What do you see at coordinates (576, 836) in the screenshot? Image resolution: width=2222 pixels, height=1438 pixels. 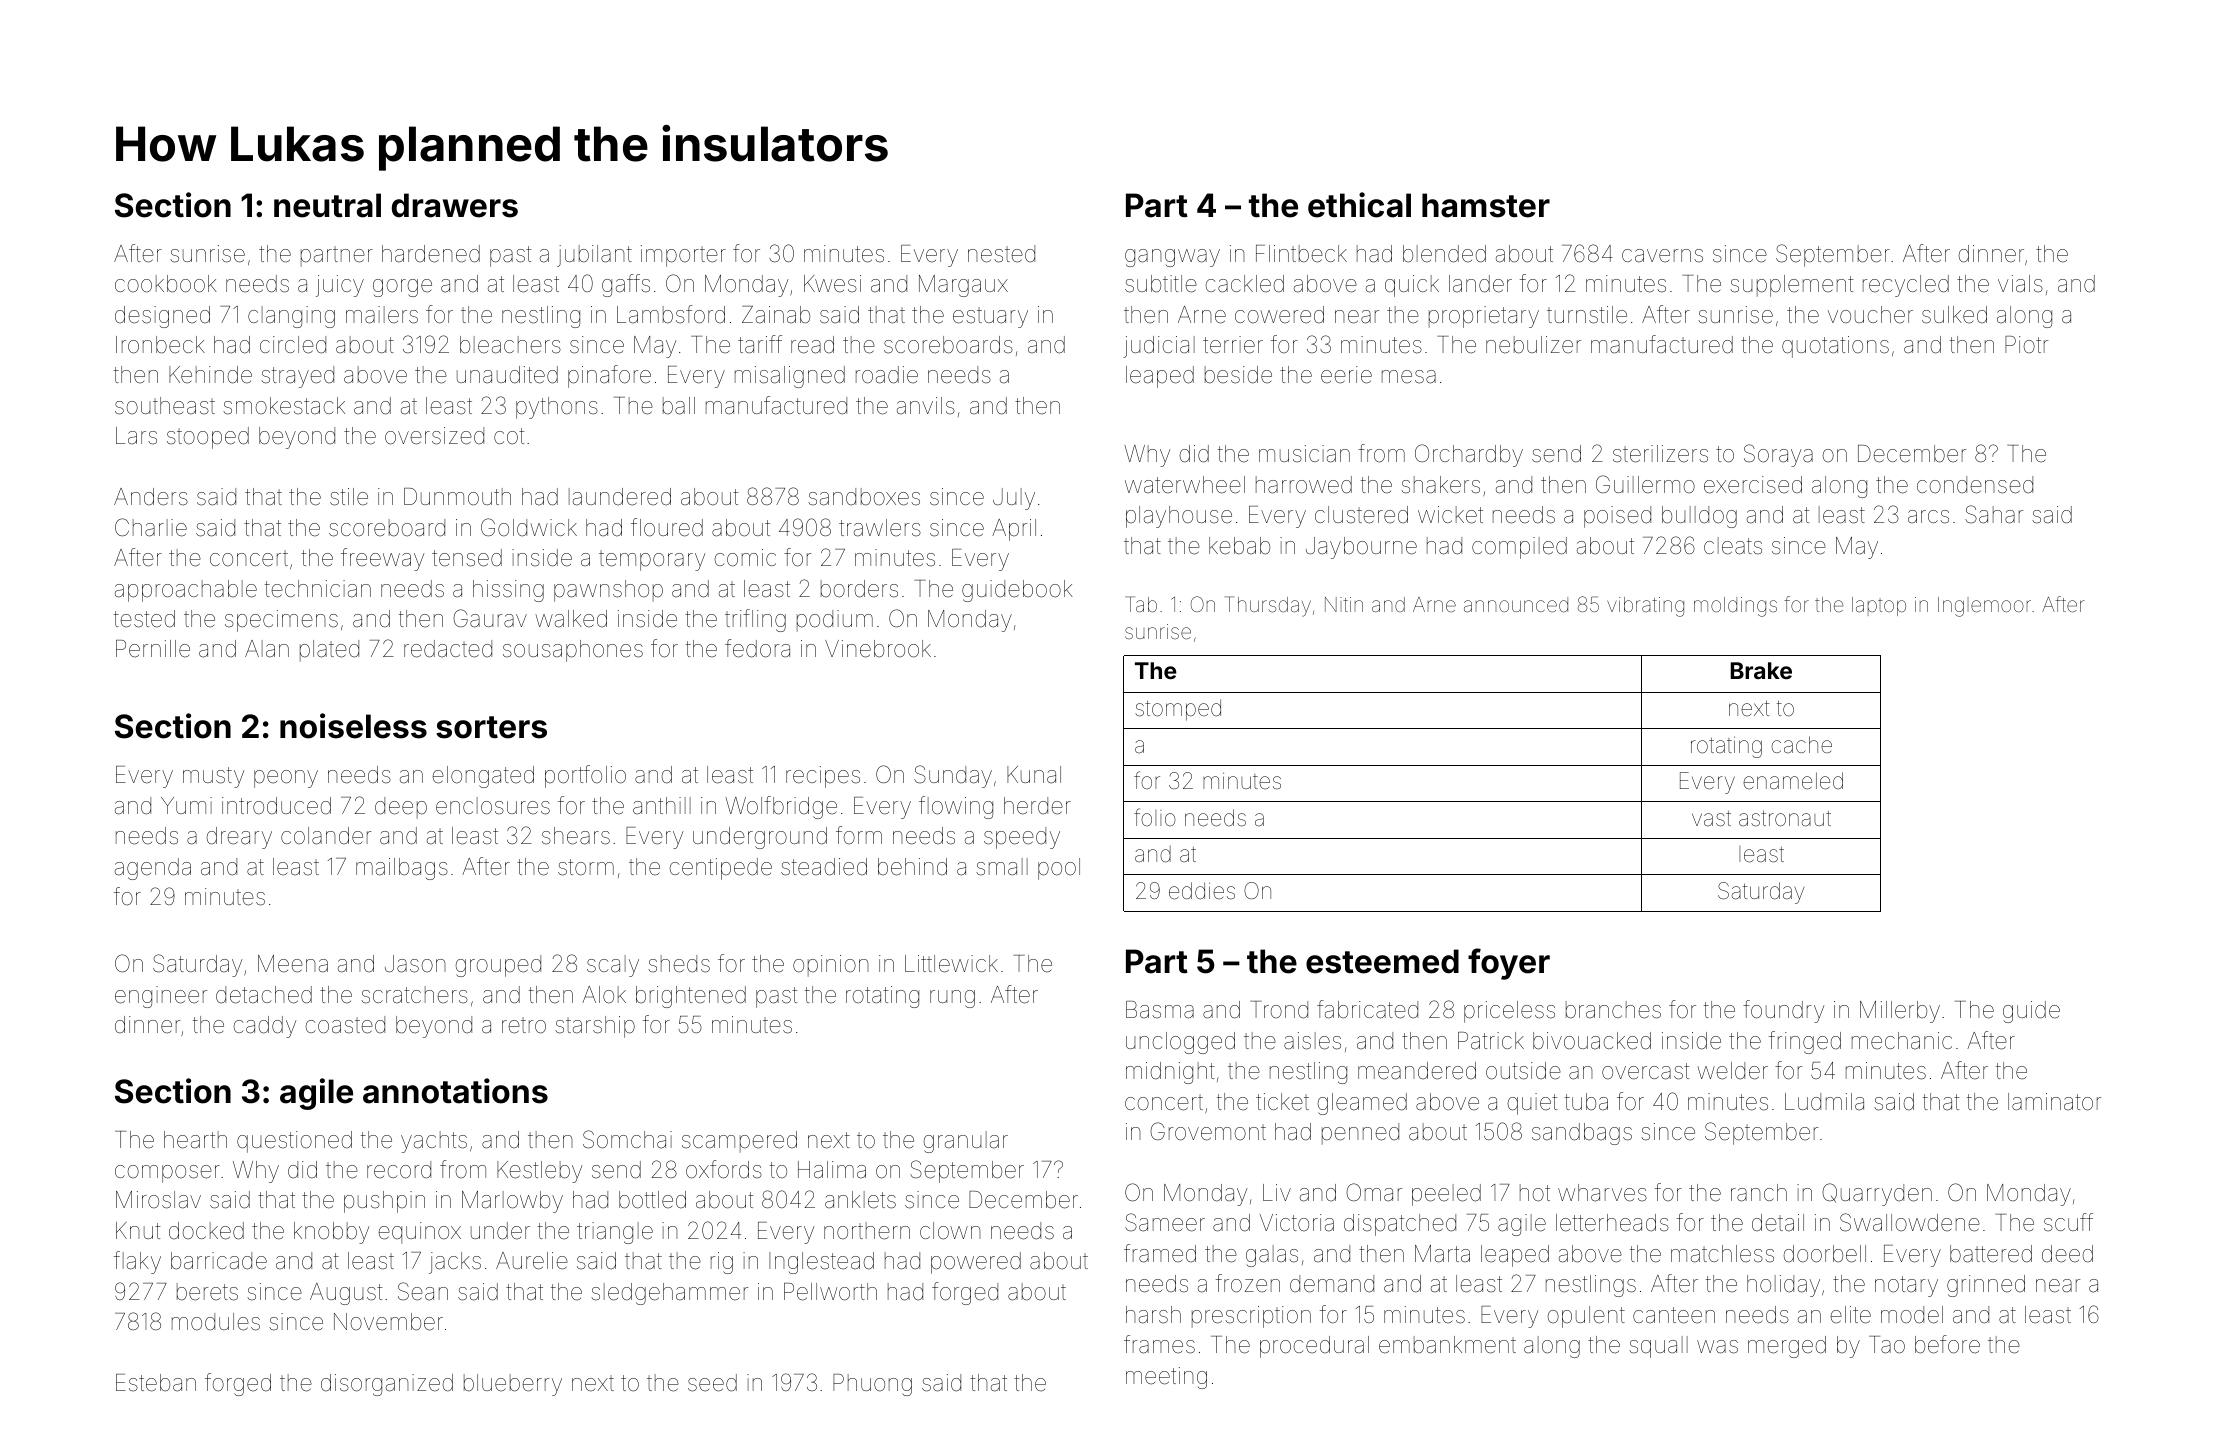 I see `shears` at bounding box center [576, 836].
